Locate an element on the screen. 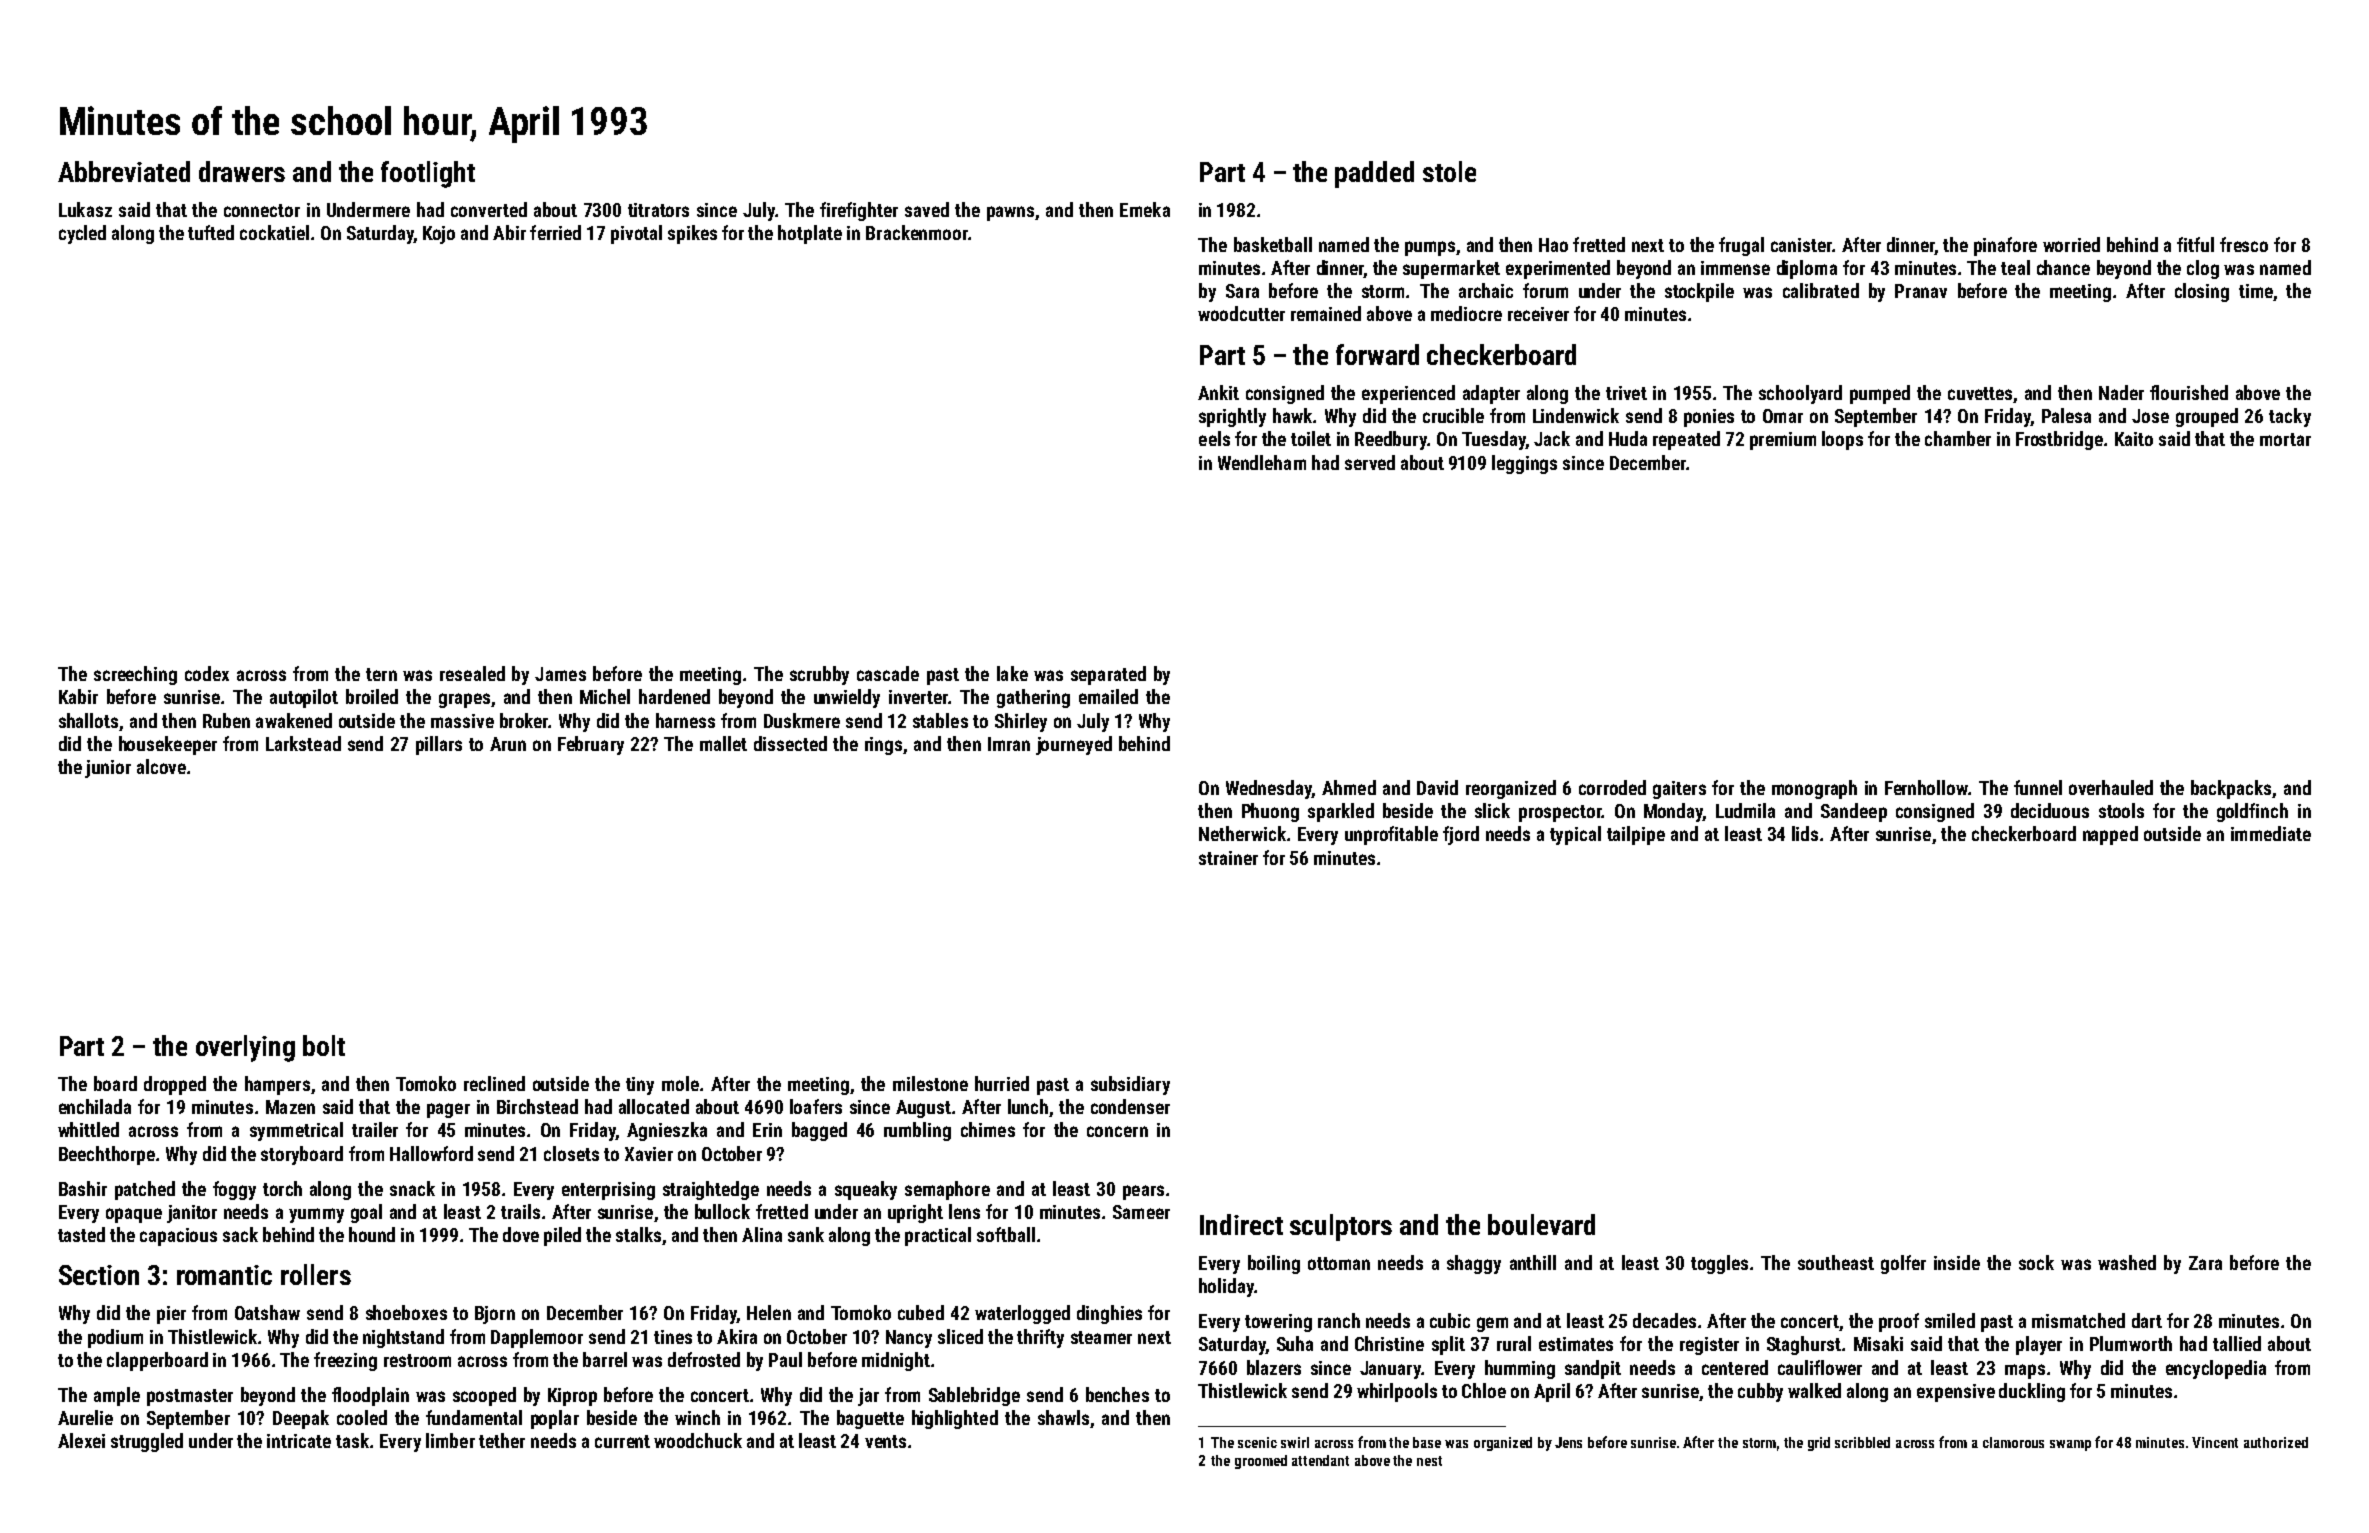 The image size is (2369, 1533). Fernhollow is located at coordinates (1926, 787).
